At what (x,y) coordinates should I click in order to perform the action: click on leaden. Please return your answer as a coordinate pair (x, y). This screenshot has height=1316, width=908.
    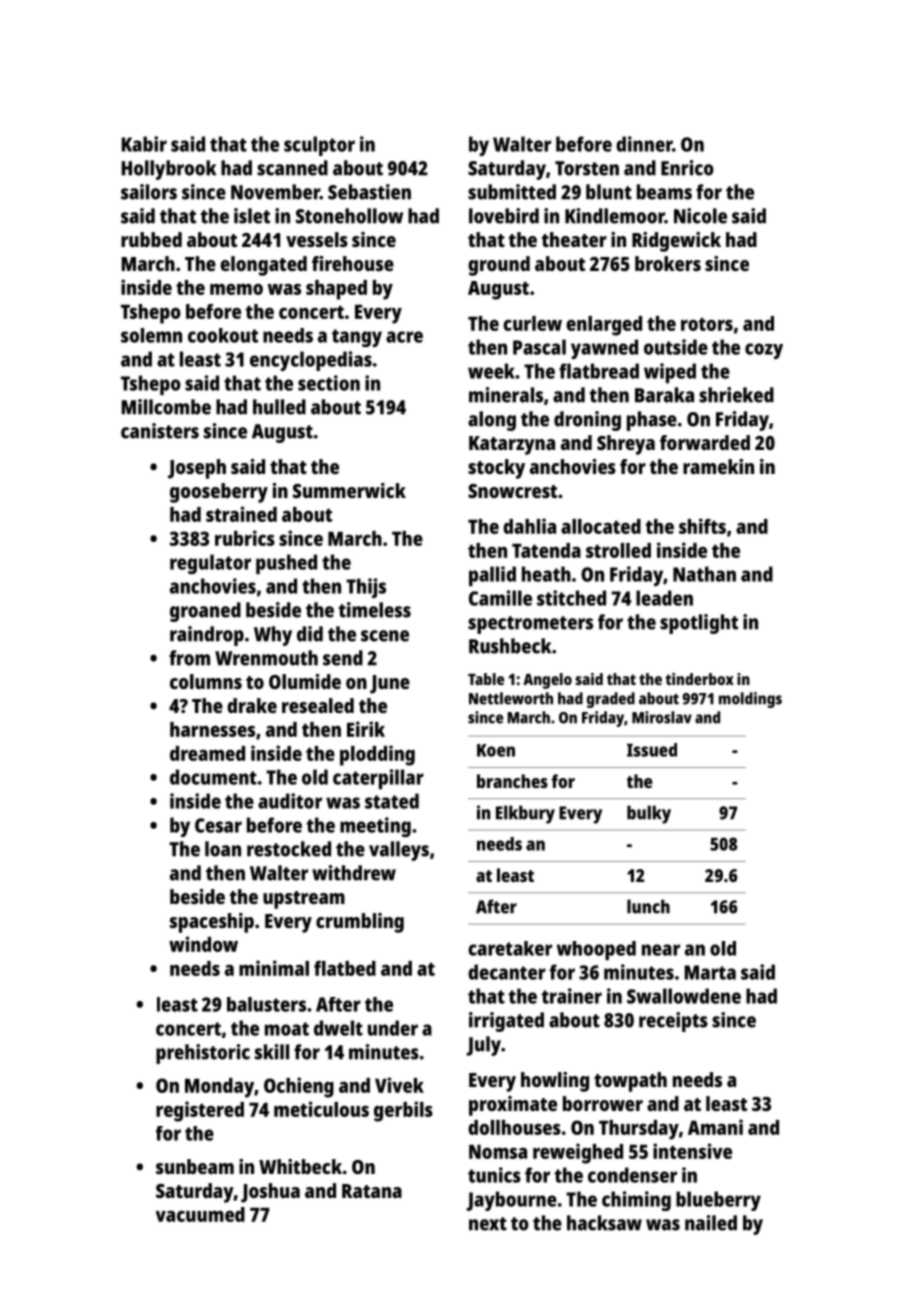
    Looking at the image, I should click on (664, 598).
